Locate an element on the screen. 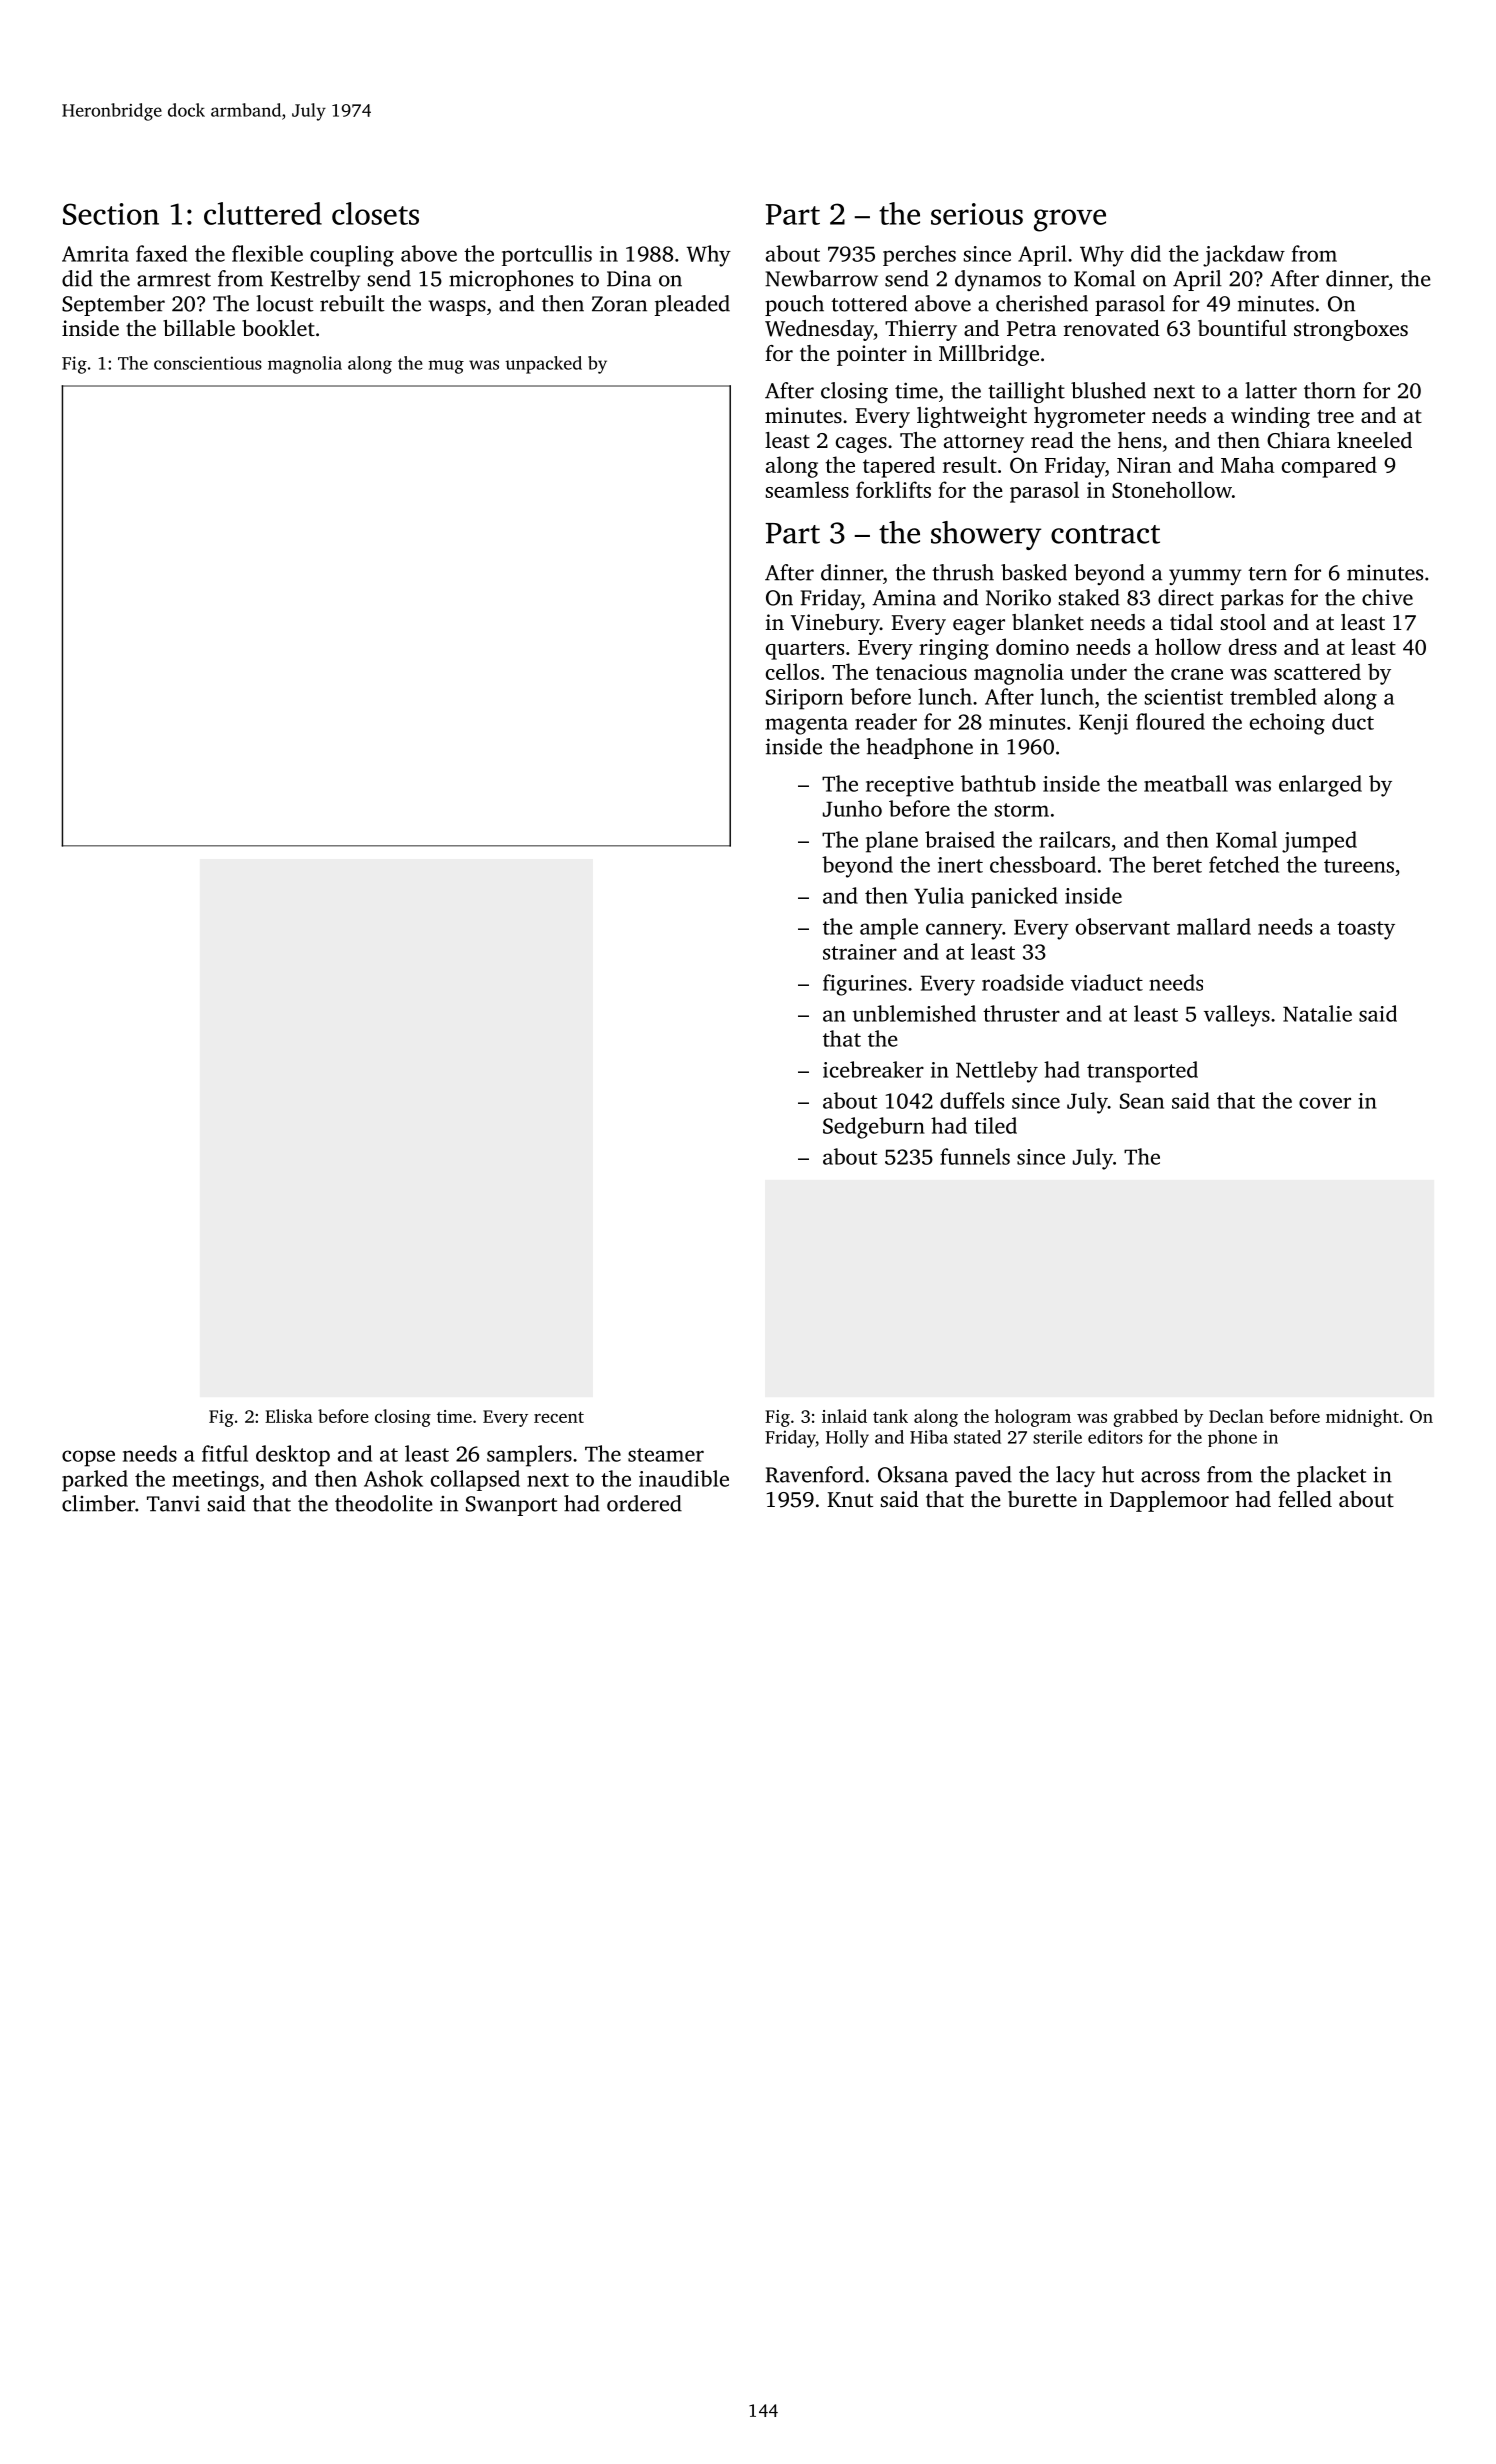 This screenshot has width=1496, height=2464. valleys is located at coordinates (1237, 1016).
